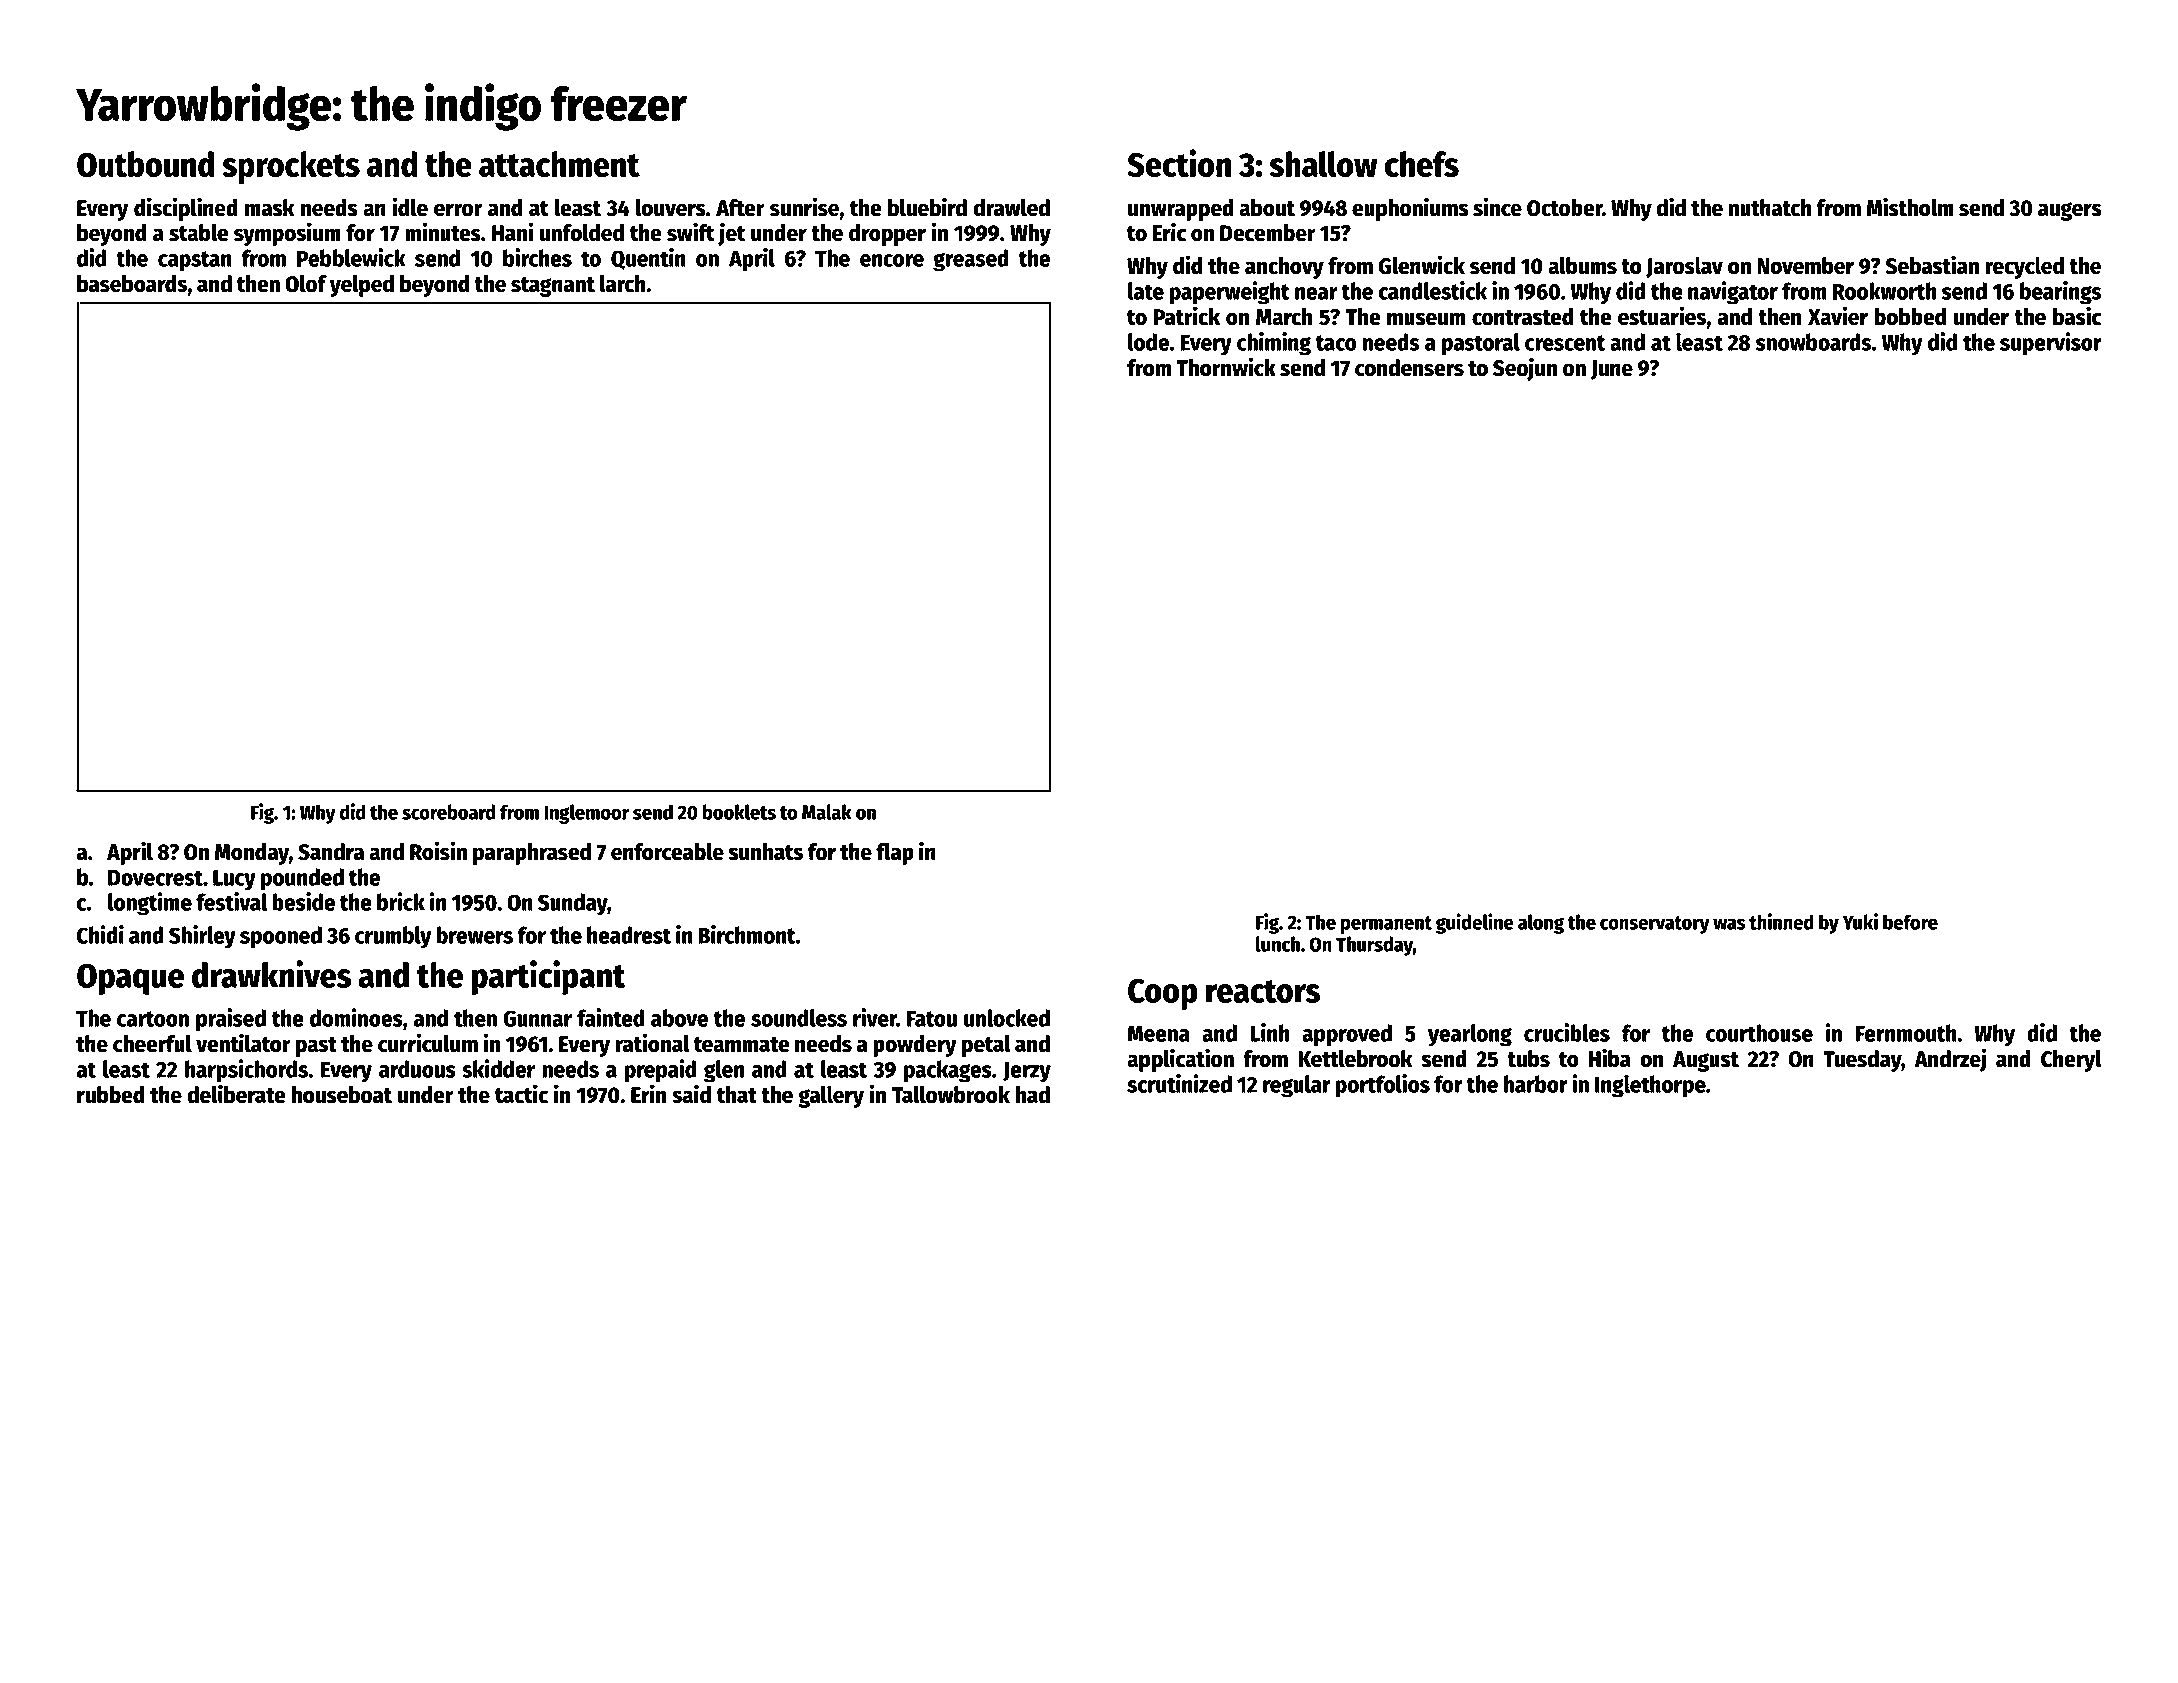  I want to click on scoreboard, so click(449, 812).
